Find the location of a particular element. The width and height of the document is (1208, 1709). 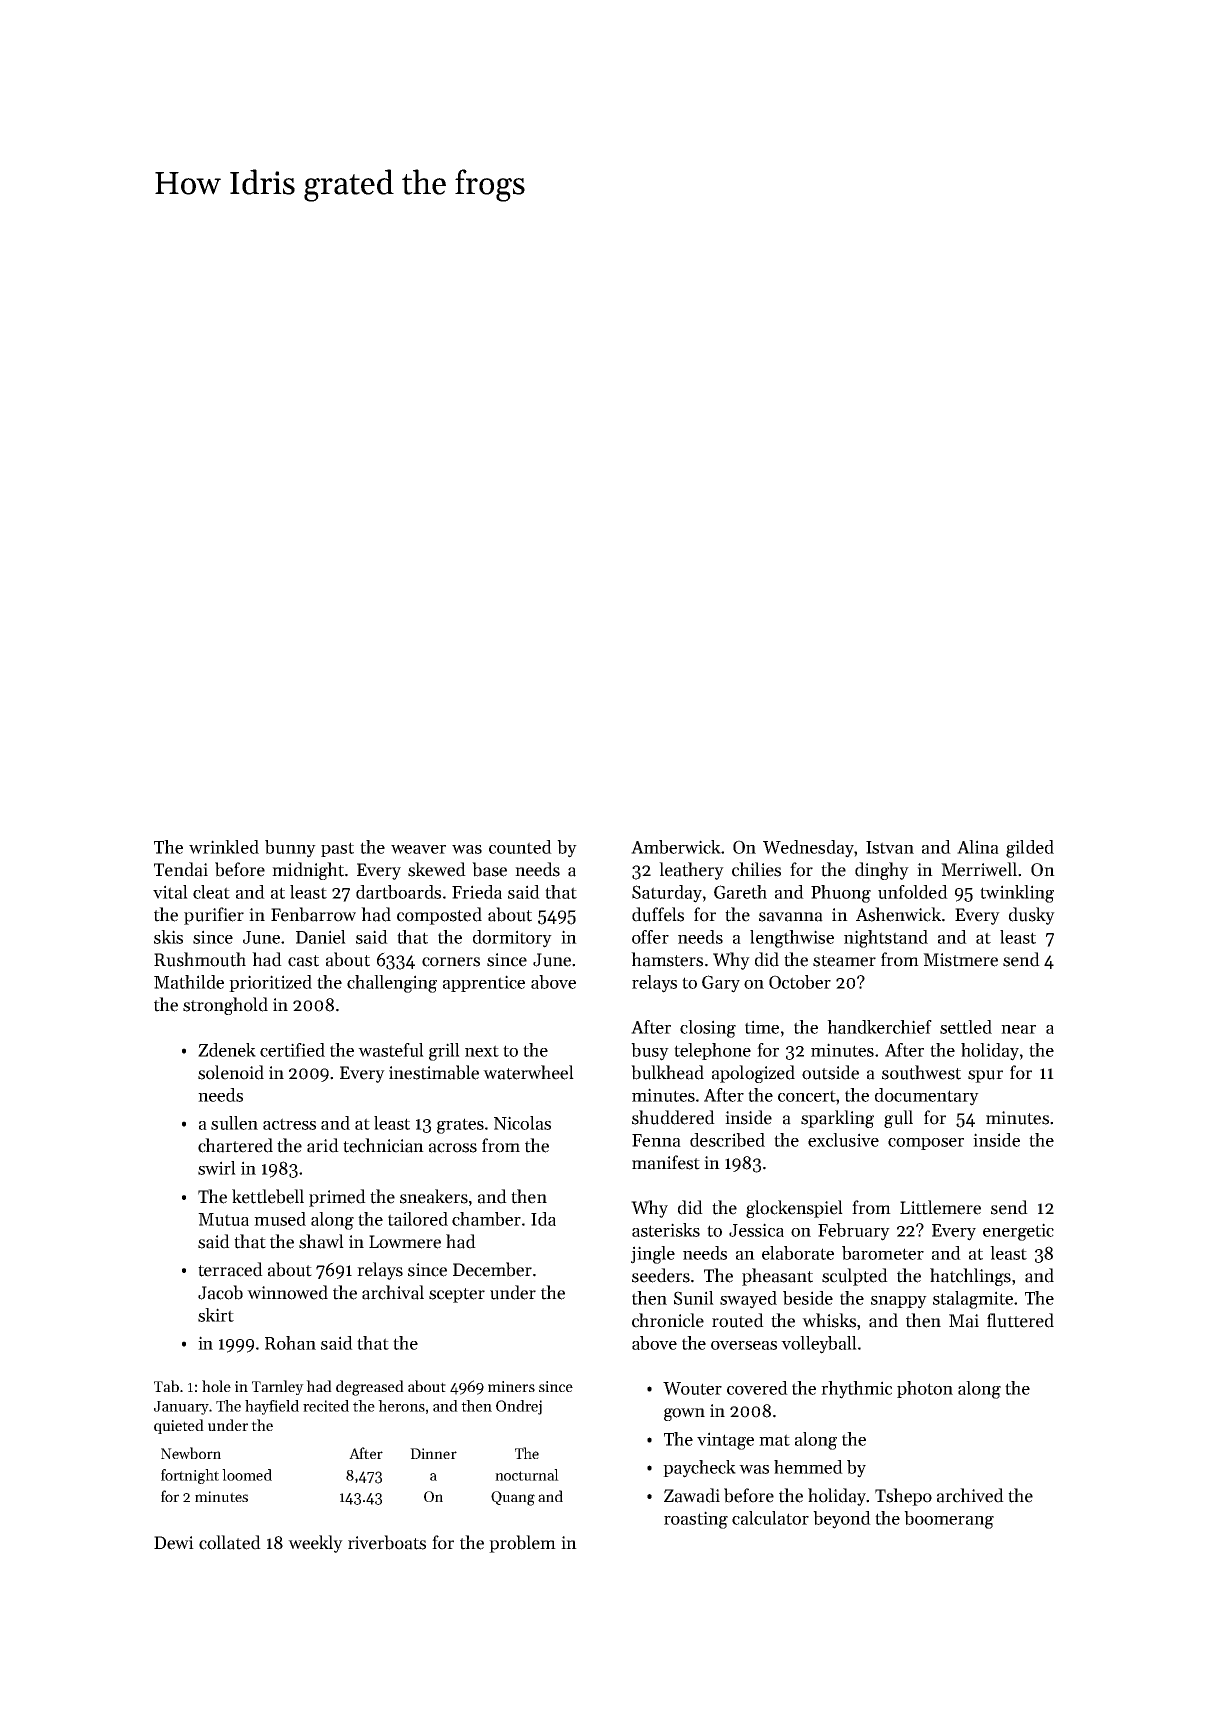

Istvan is located at coordinates (890, 847).
